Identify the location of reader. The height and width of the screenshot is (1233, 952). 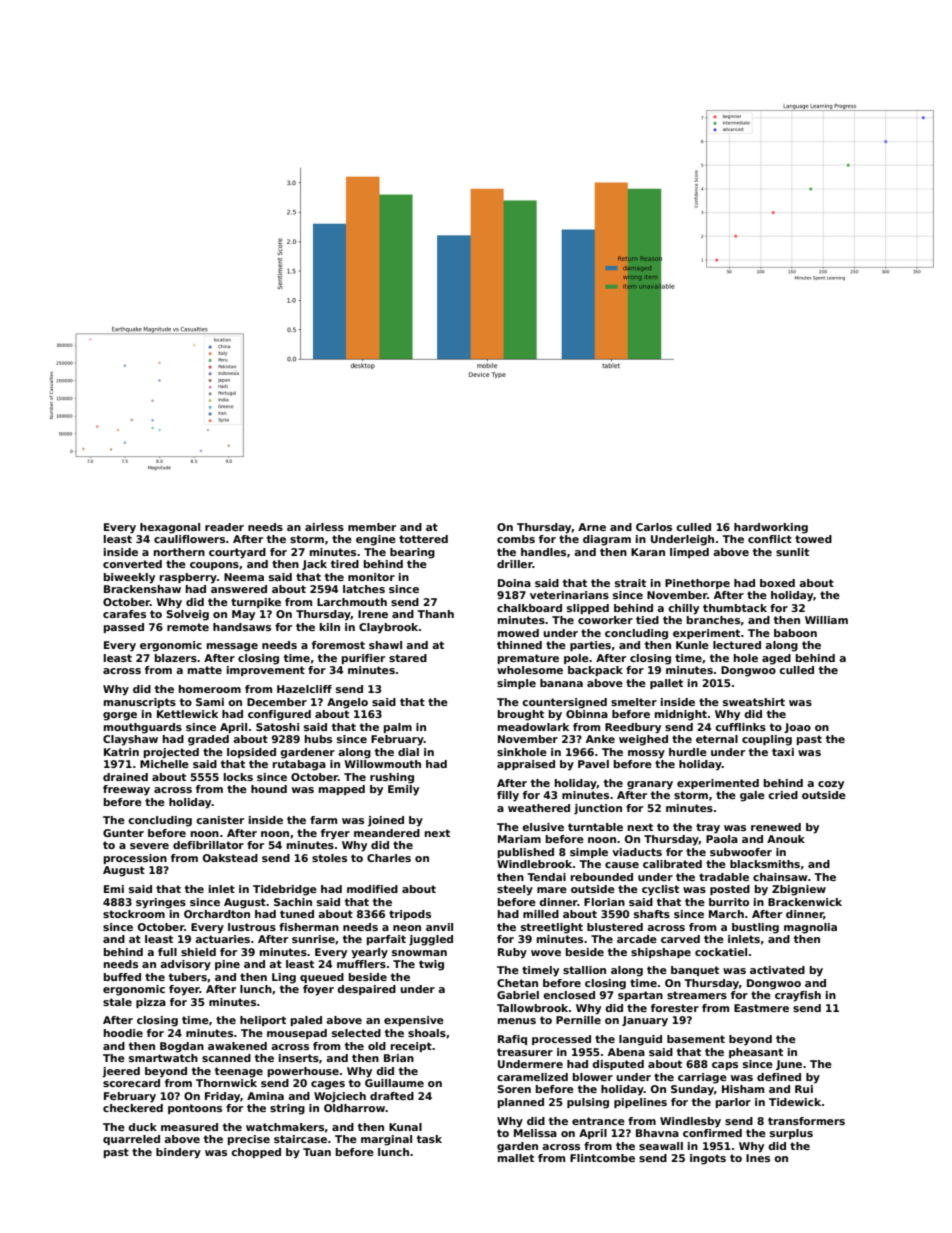
(224, 527).
